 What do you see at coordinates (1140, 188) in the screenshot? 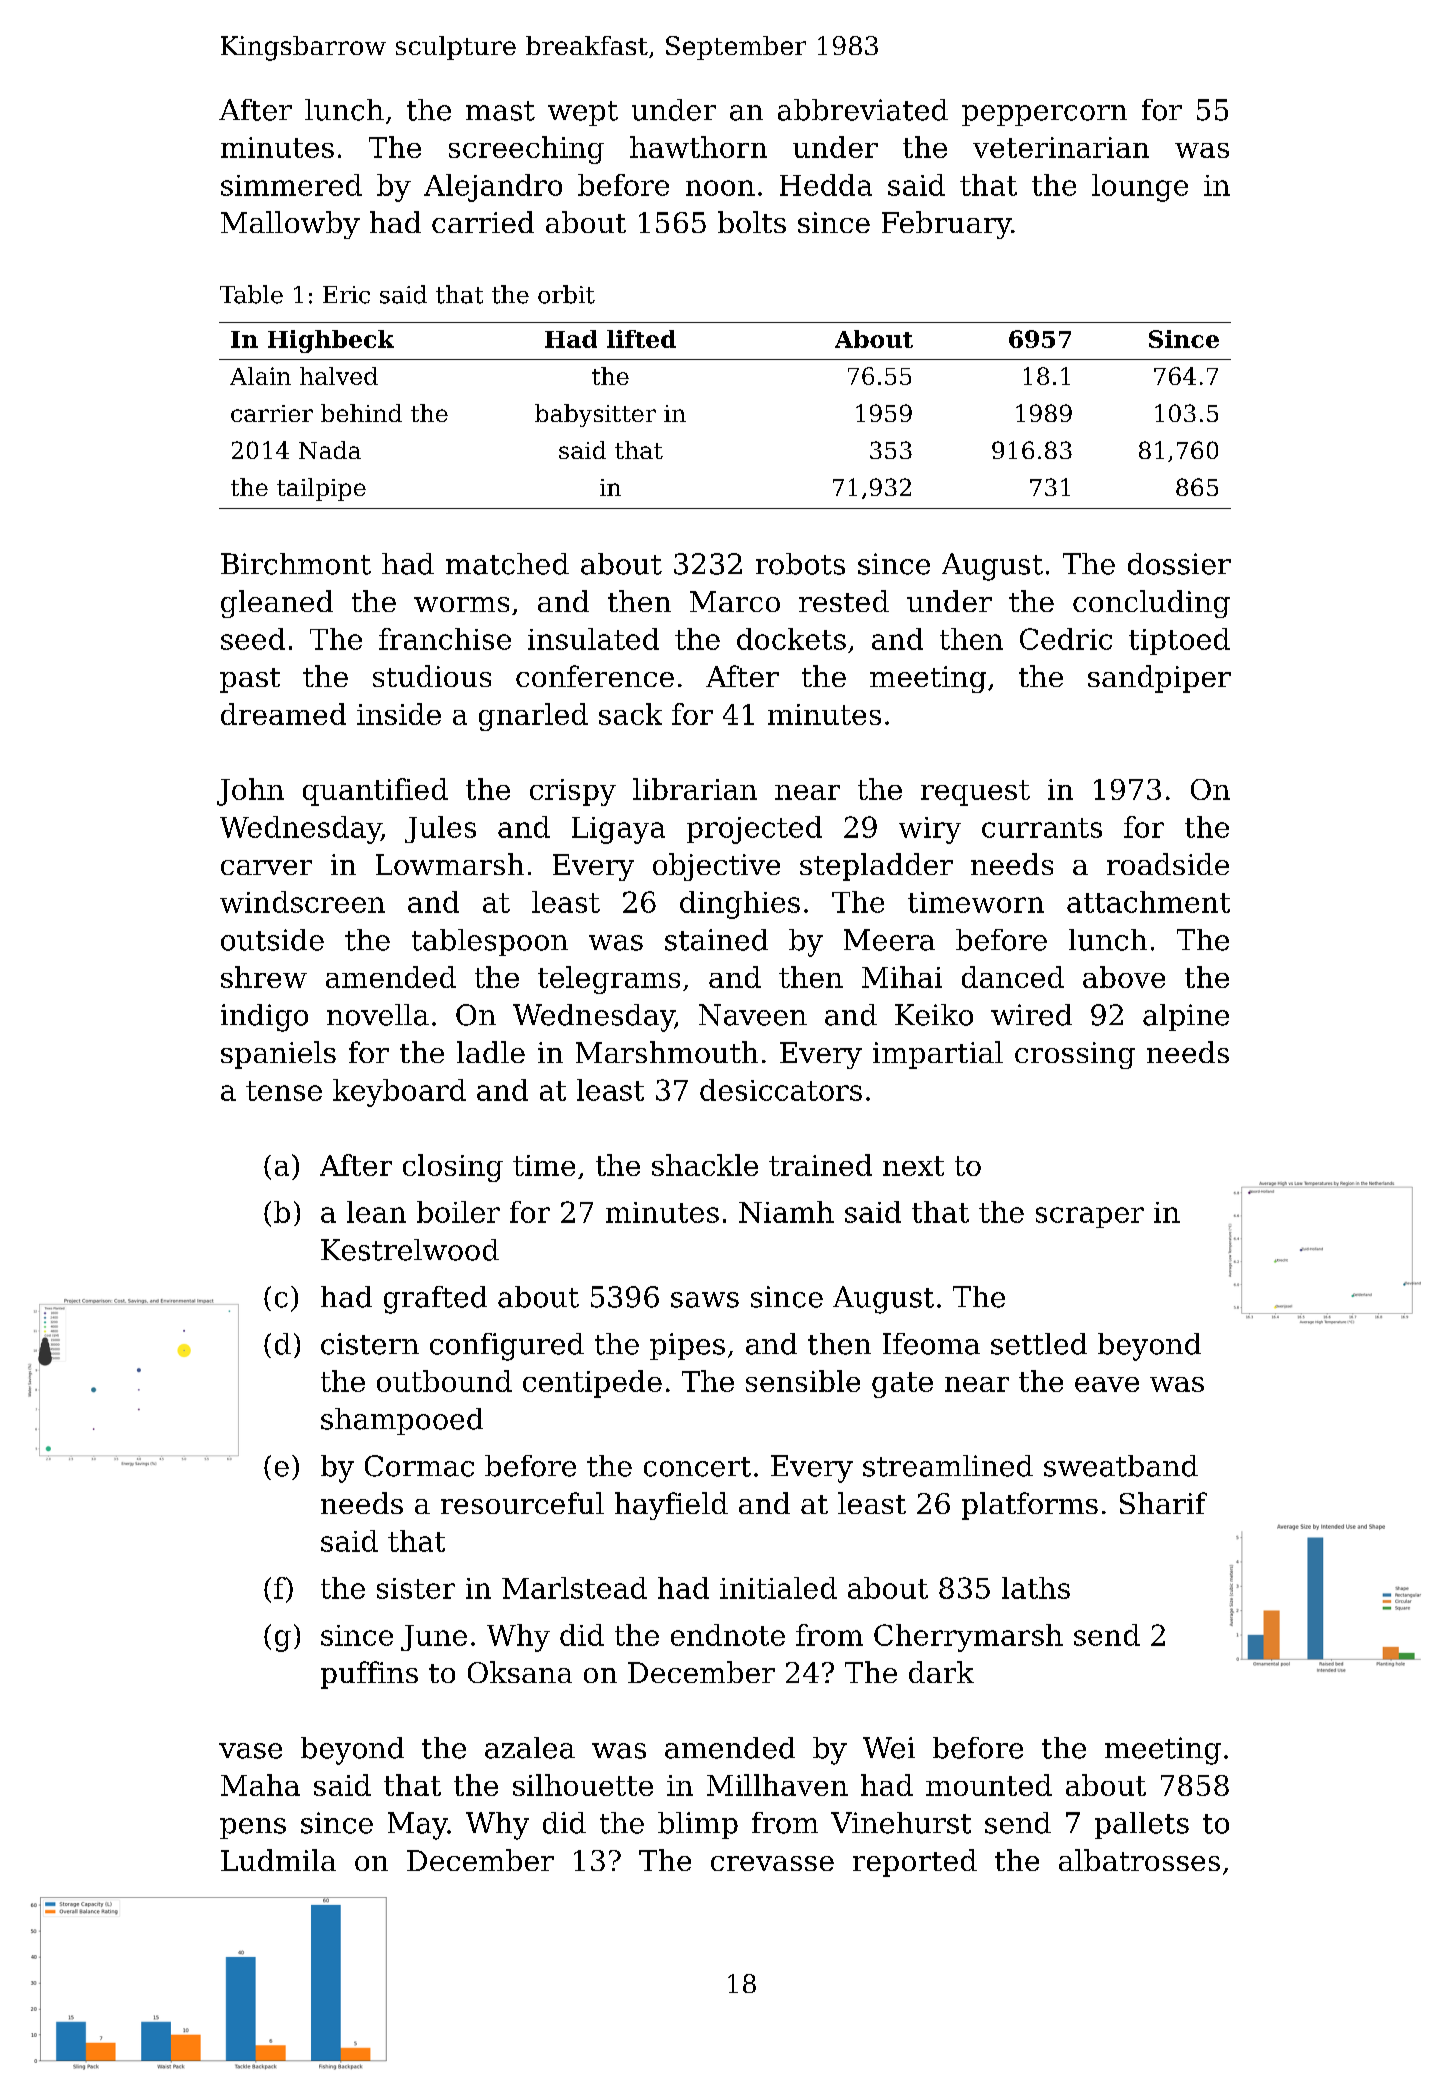
I see `lounge` at bounding box center [1140, 188].
